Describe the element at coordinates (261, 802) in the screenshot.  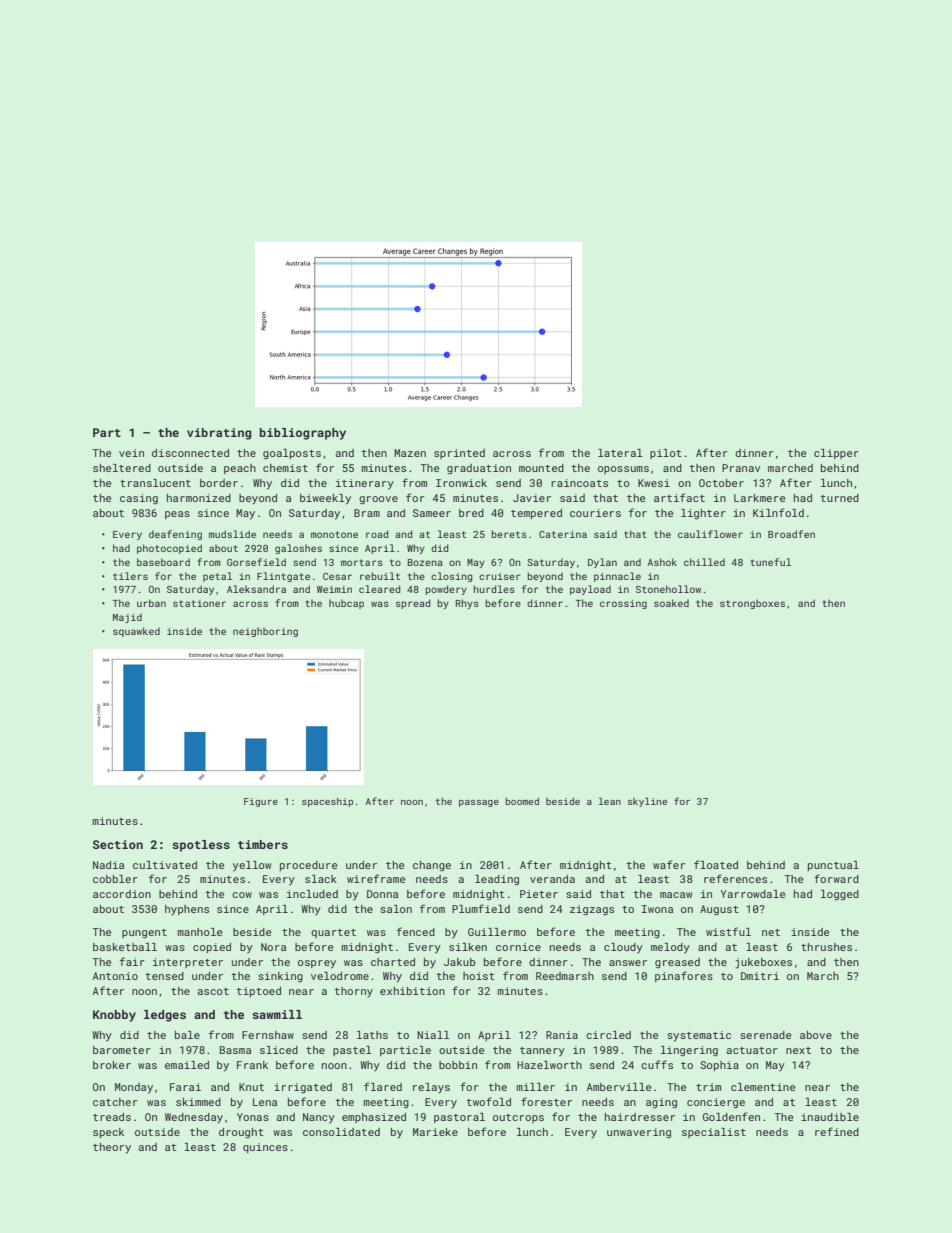
I see `Figure` at that location.
